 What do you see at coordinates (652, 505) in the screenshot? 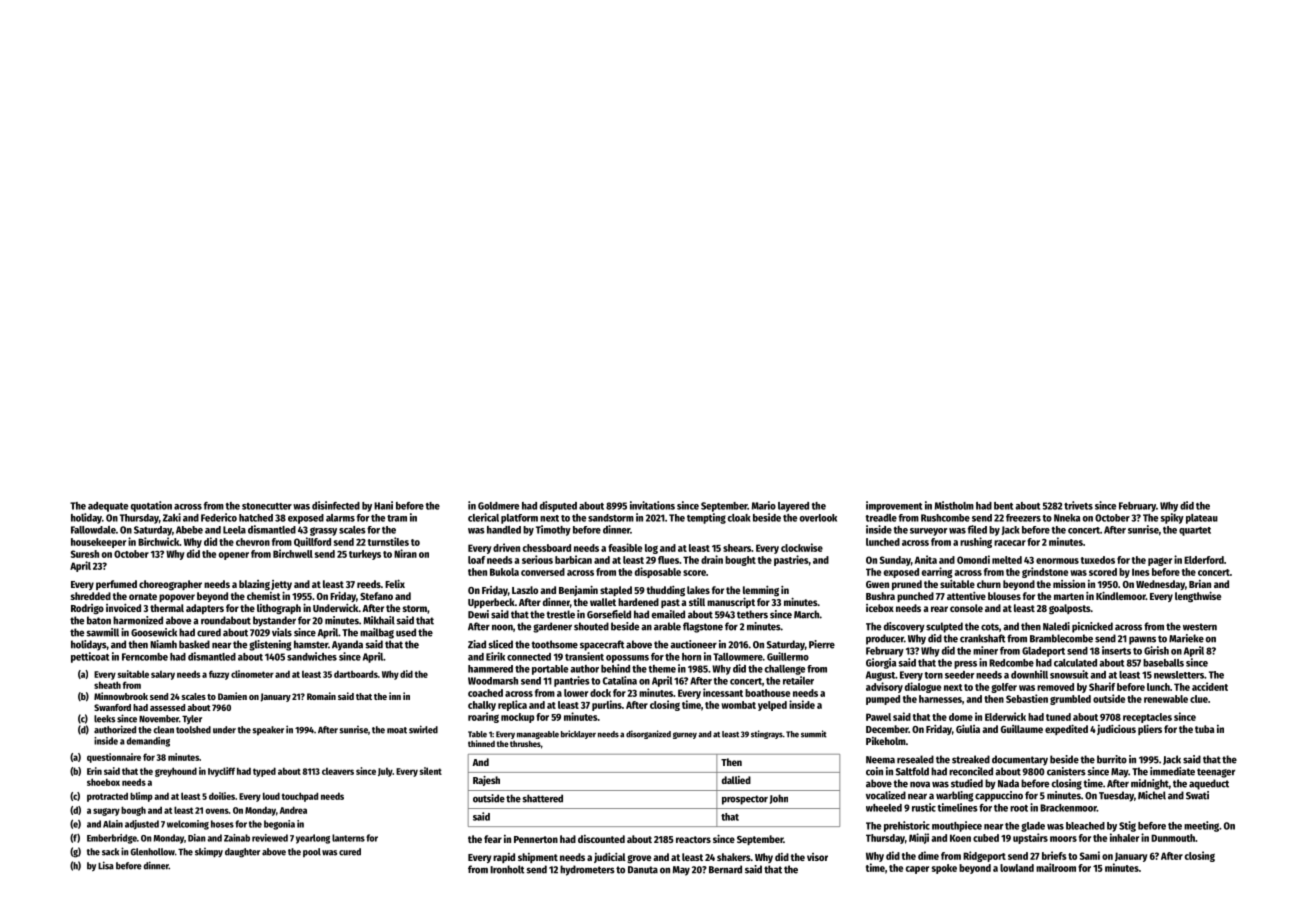
I see `invitations` at bounding box center [652, 505].
